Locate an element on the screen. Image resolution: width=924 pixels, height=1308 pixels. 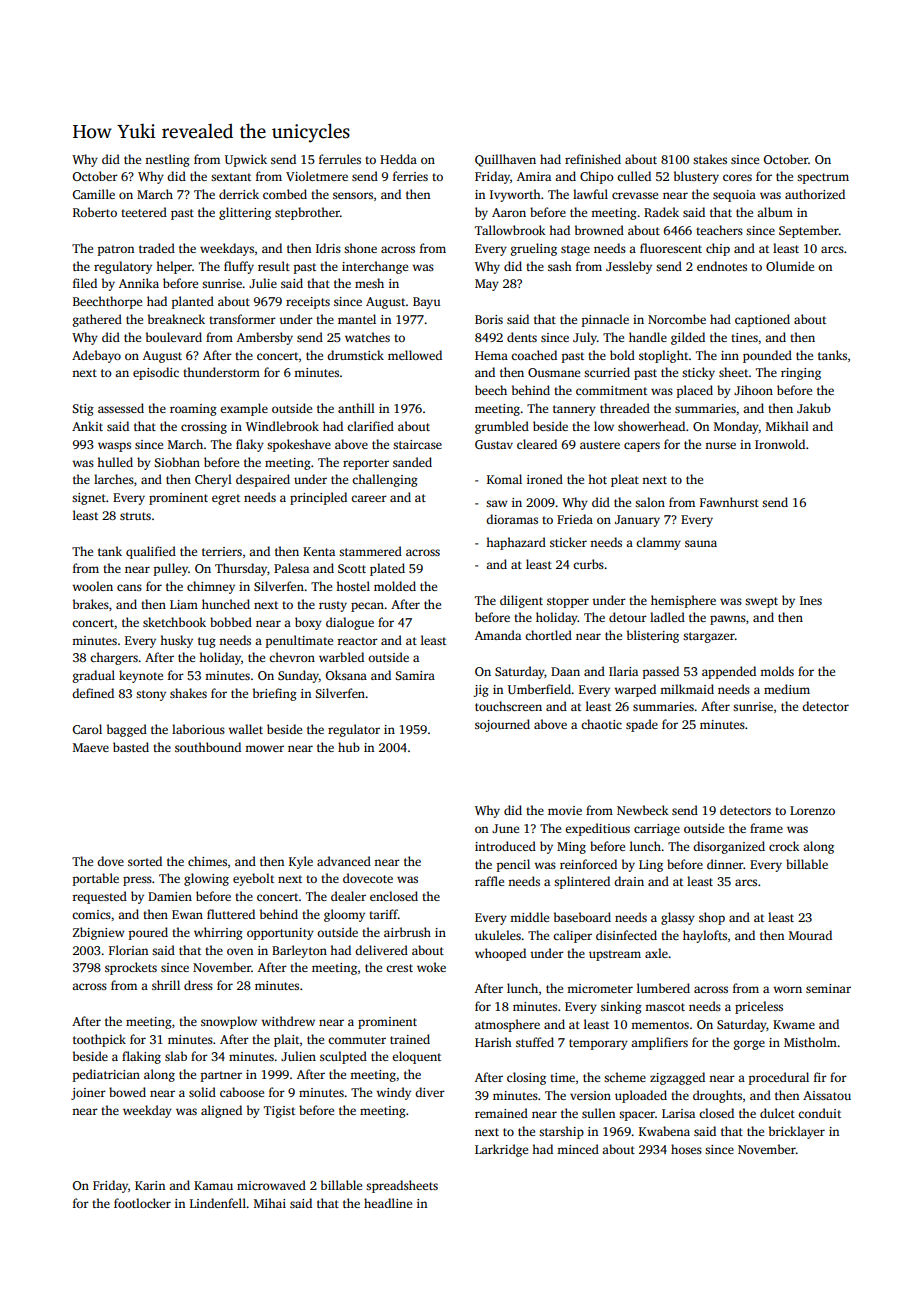
snowplow is located at coordinates (229, 1022).
